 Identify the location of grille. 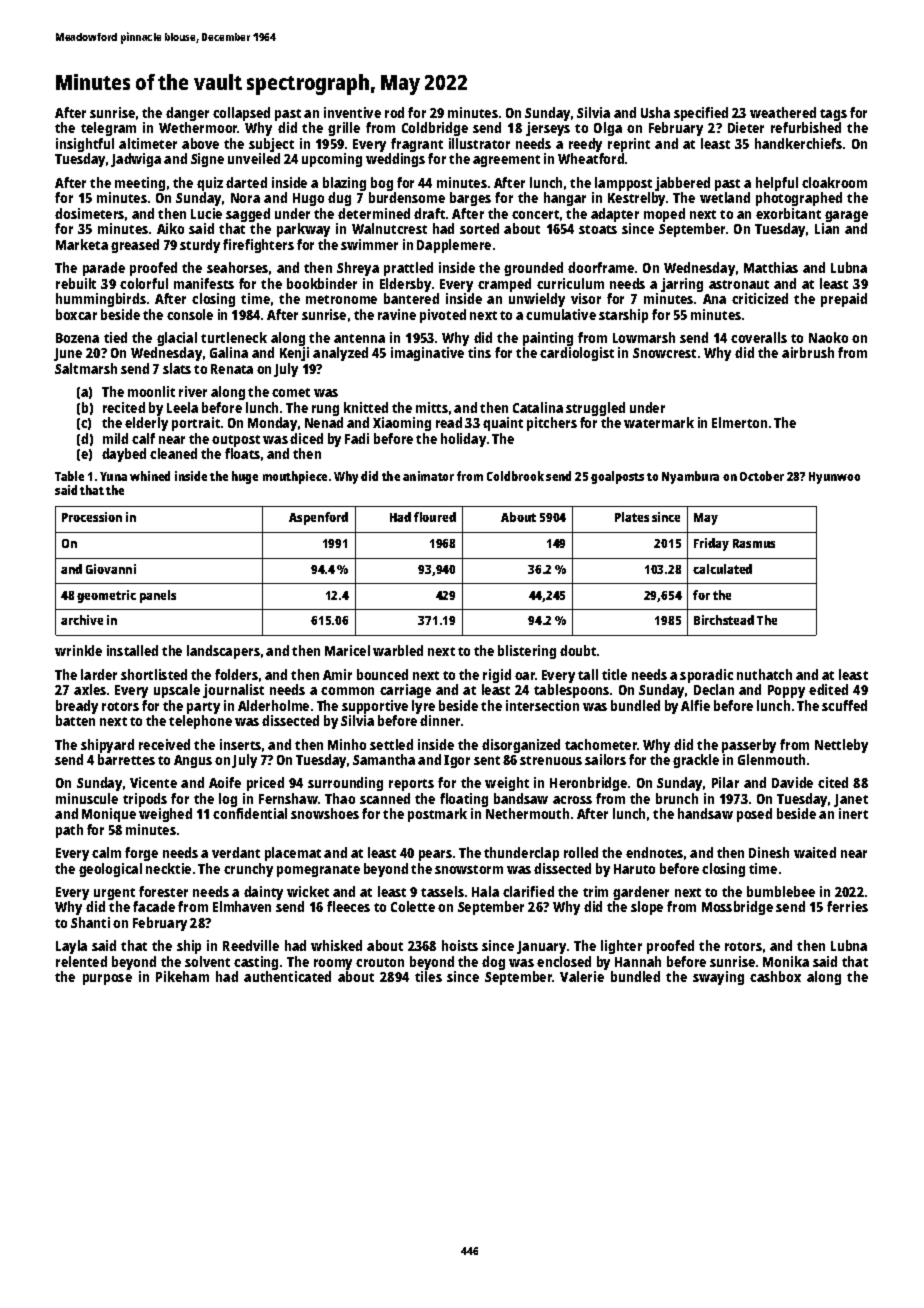
(344, 129).
